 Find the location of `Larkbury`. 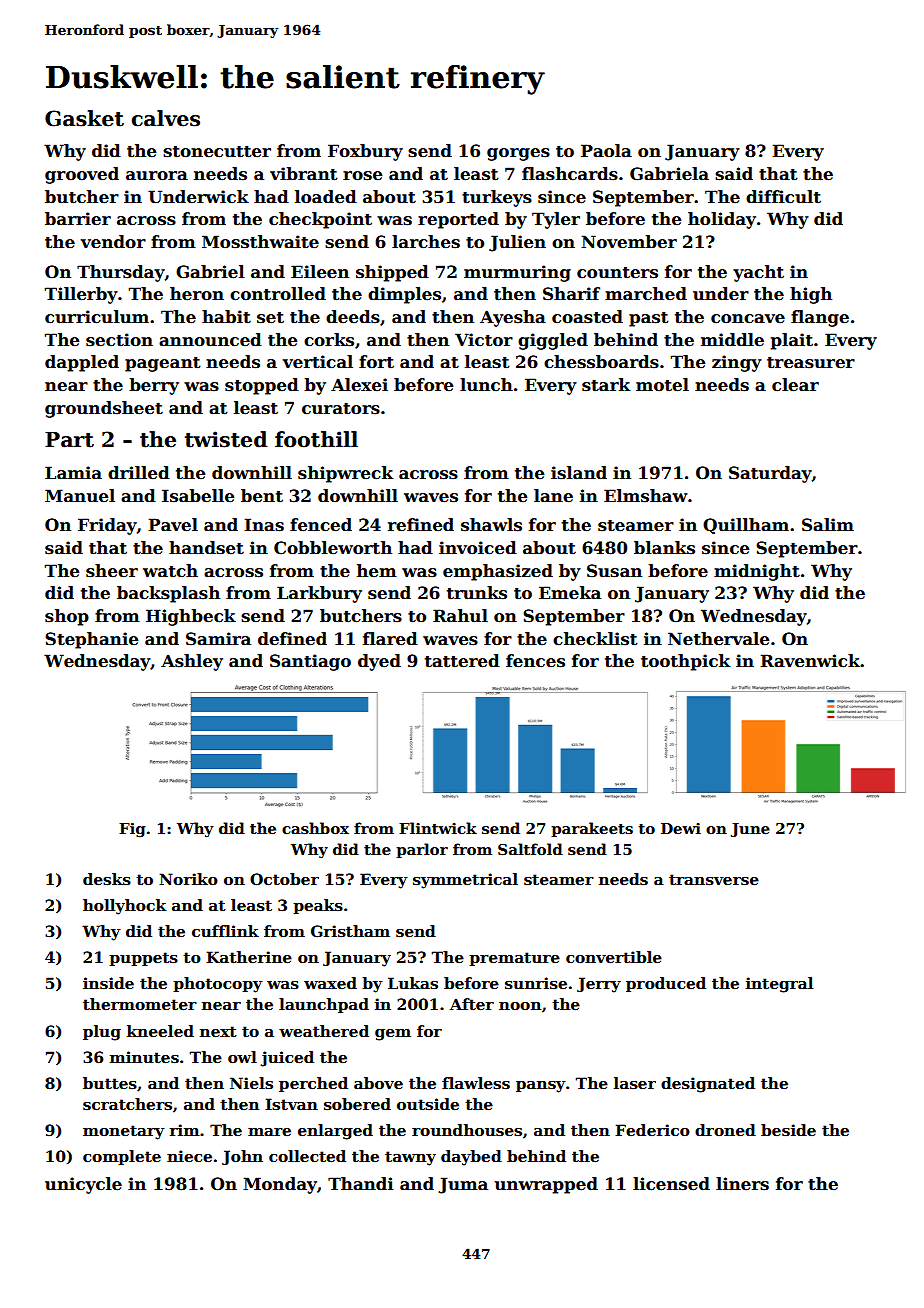

Larkbury is located at coordinates (319, 594).
